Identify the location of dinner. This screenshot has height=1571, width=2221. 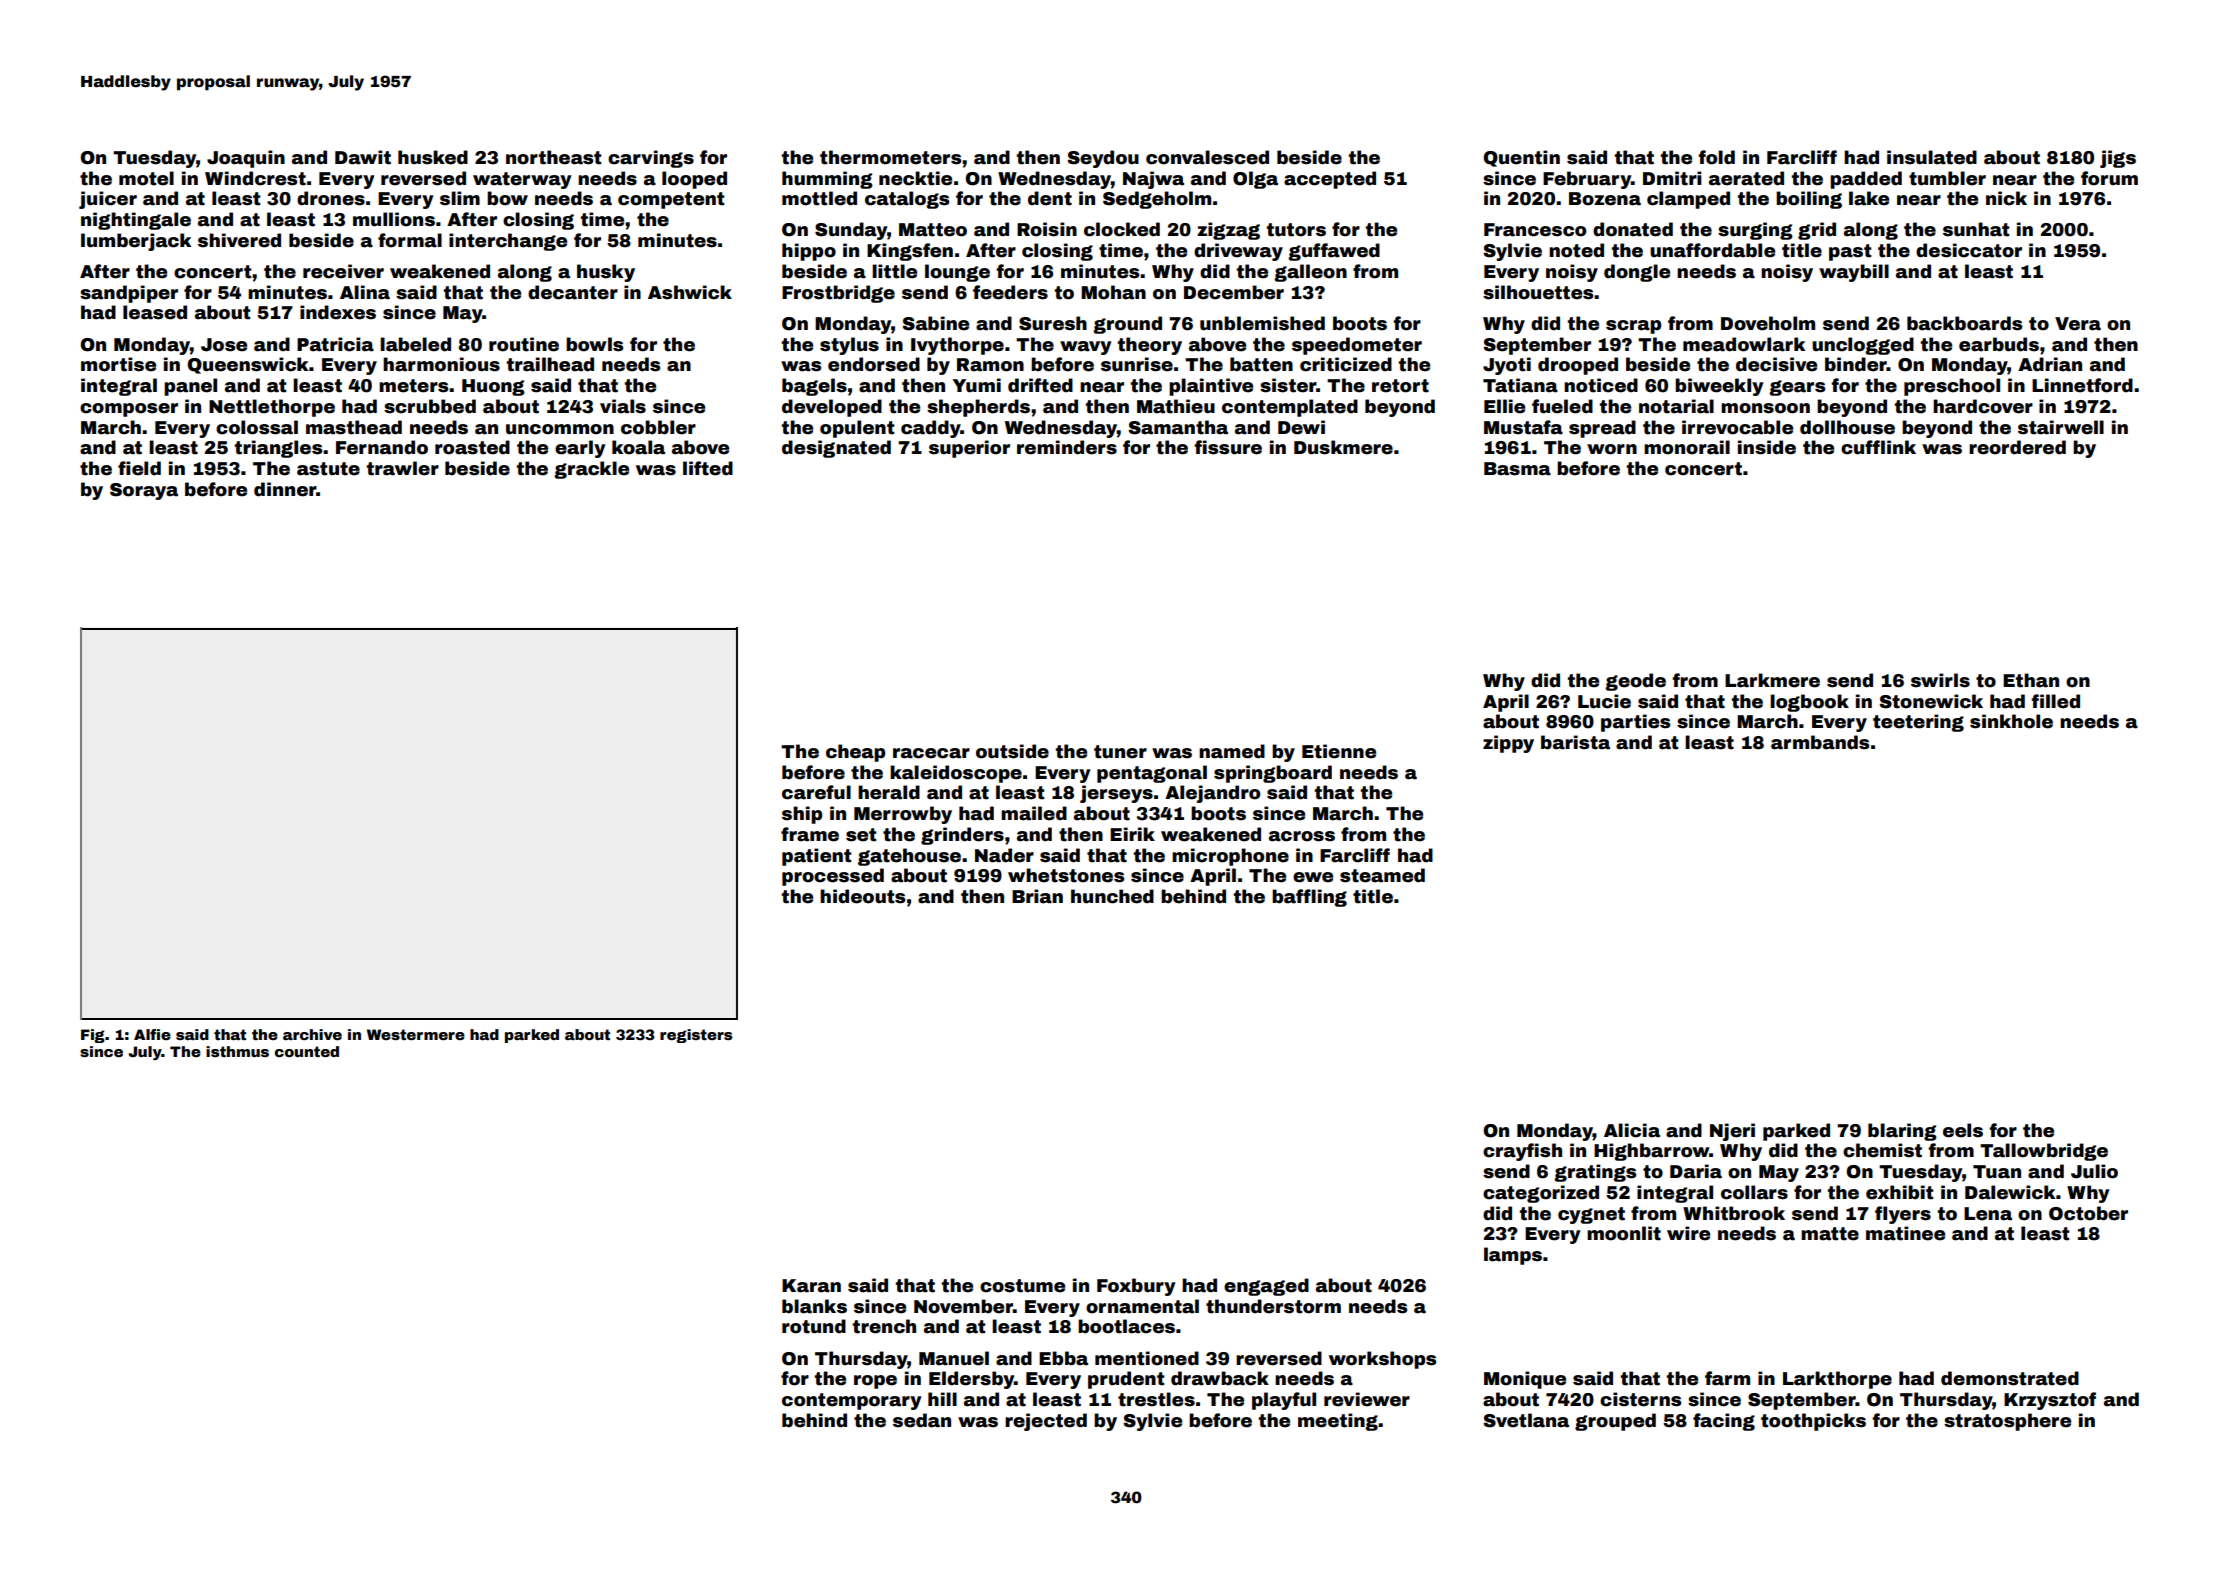
(285, 489).
